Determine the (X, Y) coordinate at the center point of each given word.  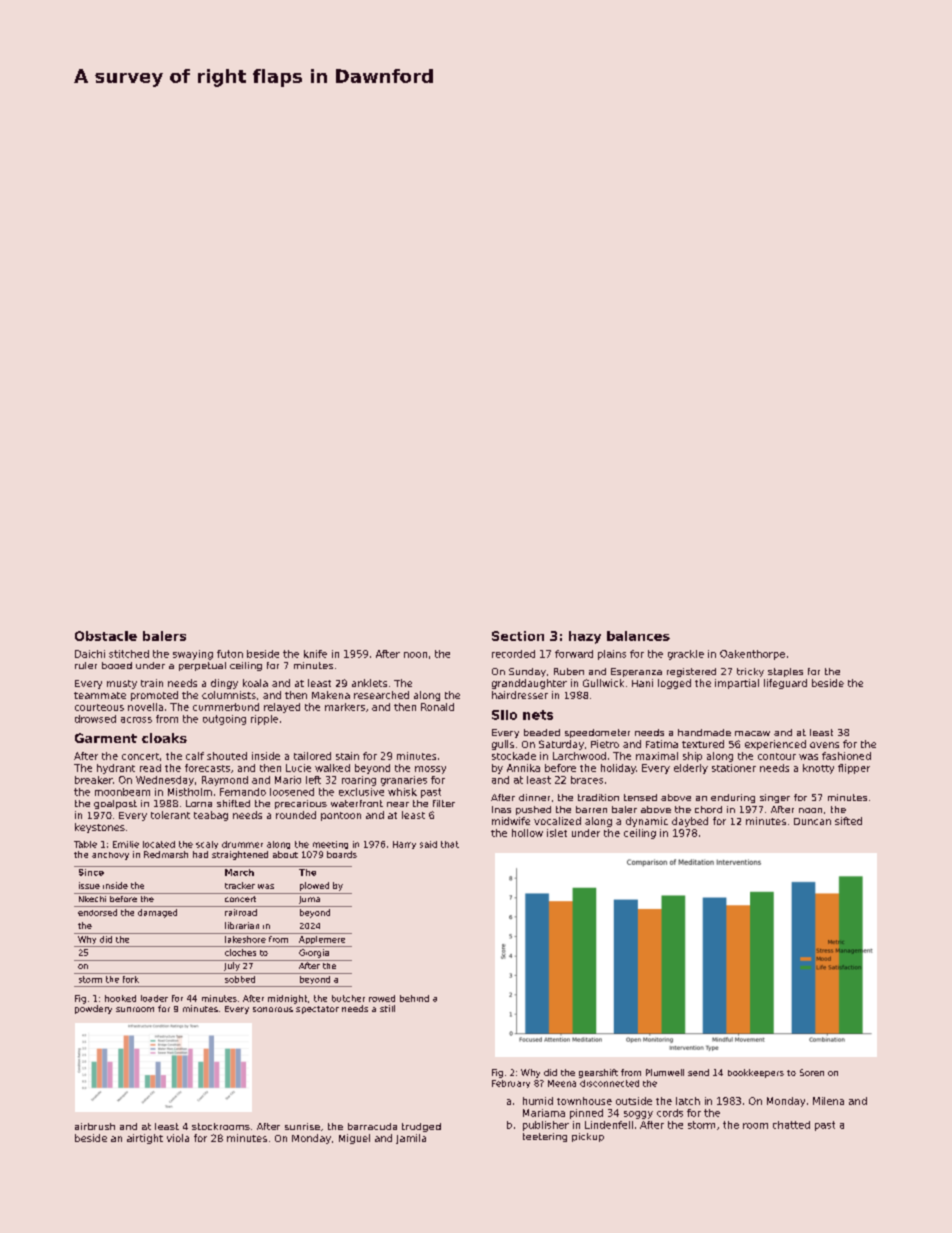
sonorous (273, 1009)
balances (638, 636)
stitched (129, 654)
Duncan (812, 821)
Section (518, 636)
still (387, 1008)
